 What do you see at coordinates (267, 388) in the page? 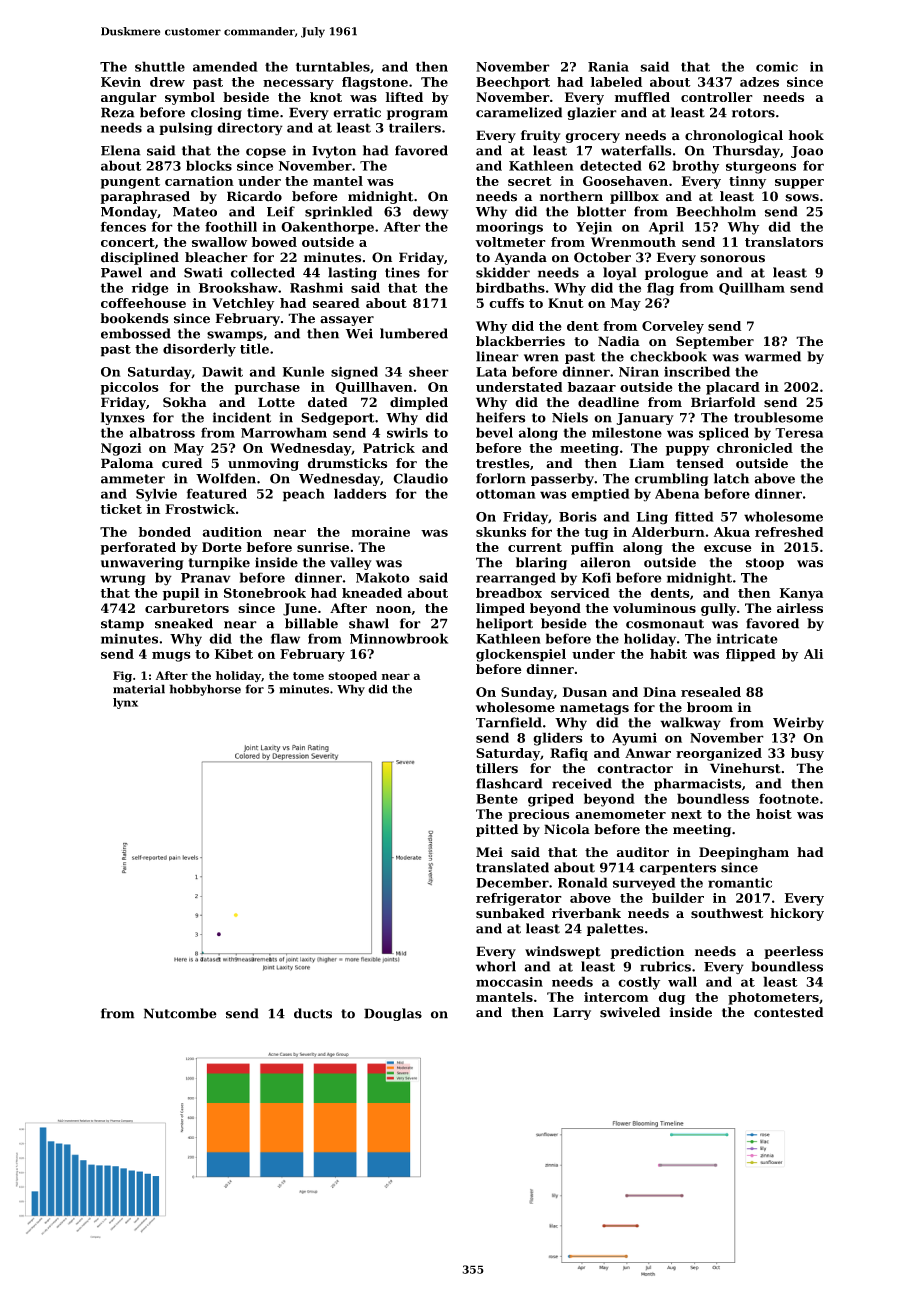
I see `purchase` at bounding box center [267, 388].
